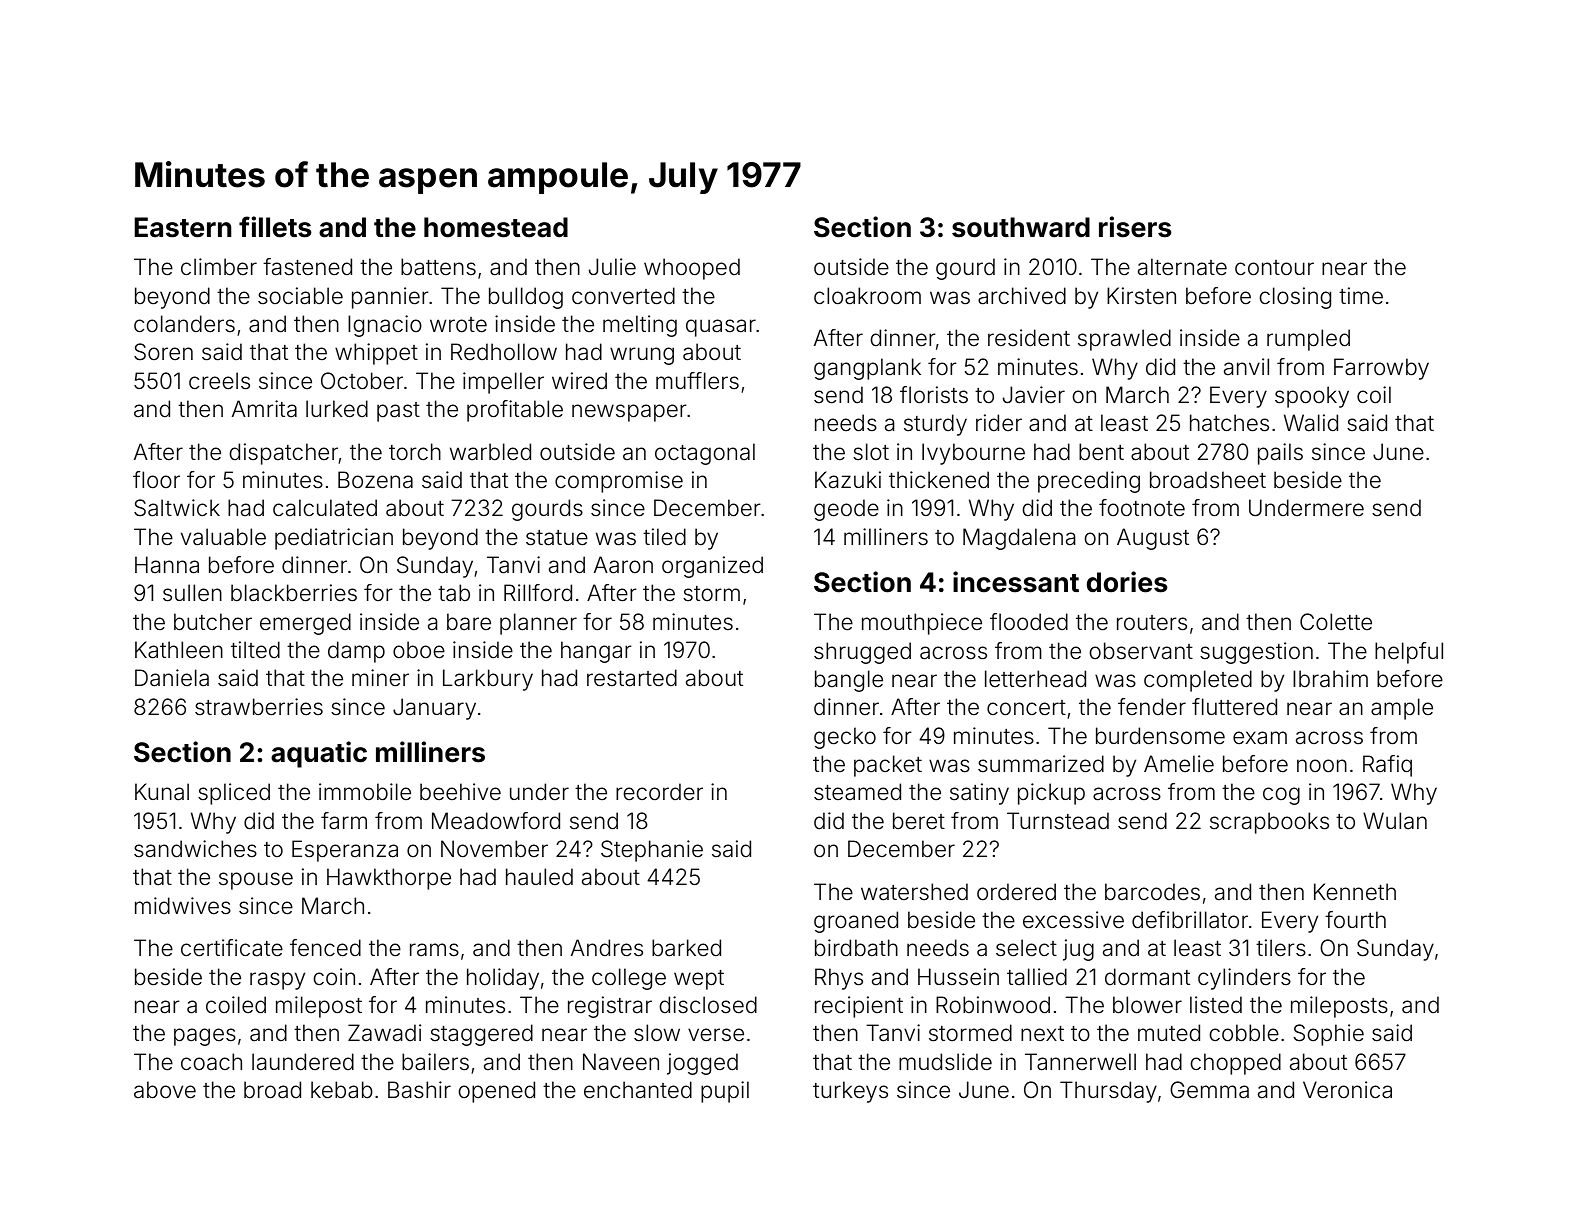 This screenshot has height=1224, width=1583. Describe the element at coordinates (389, 879) in the screenshot. I see `Hawkthorpe` at that location.
